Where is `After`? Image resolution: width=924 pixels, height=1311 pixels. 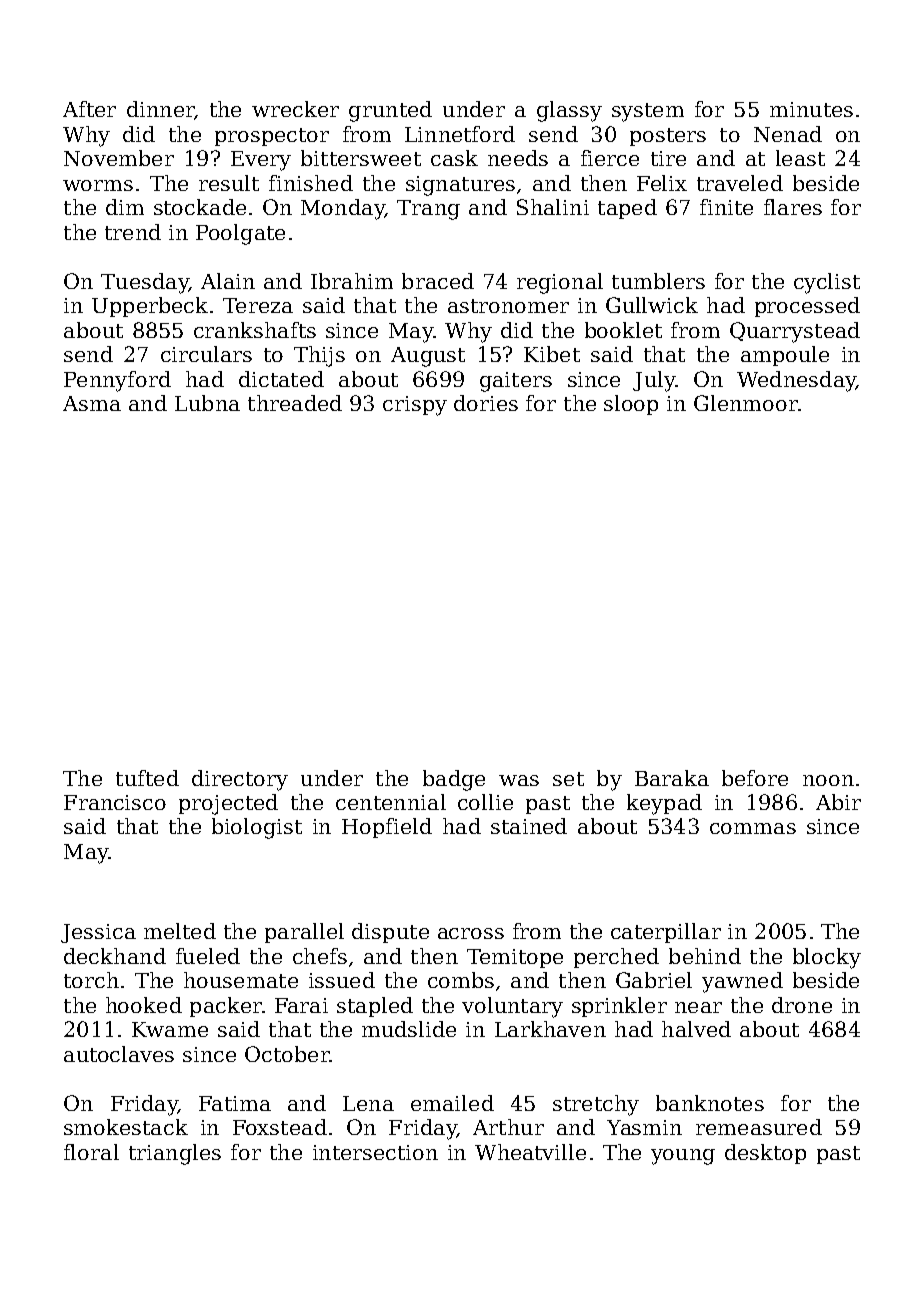
After is located at coordinates (89, 109).
